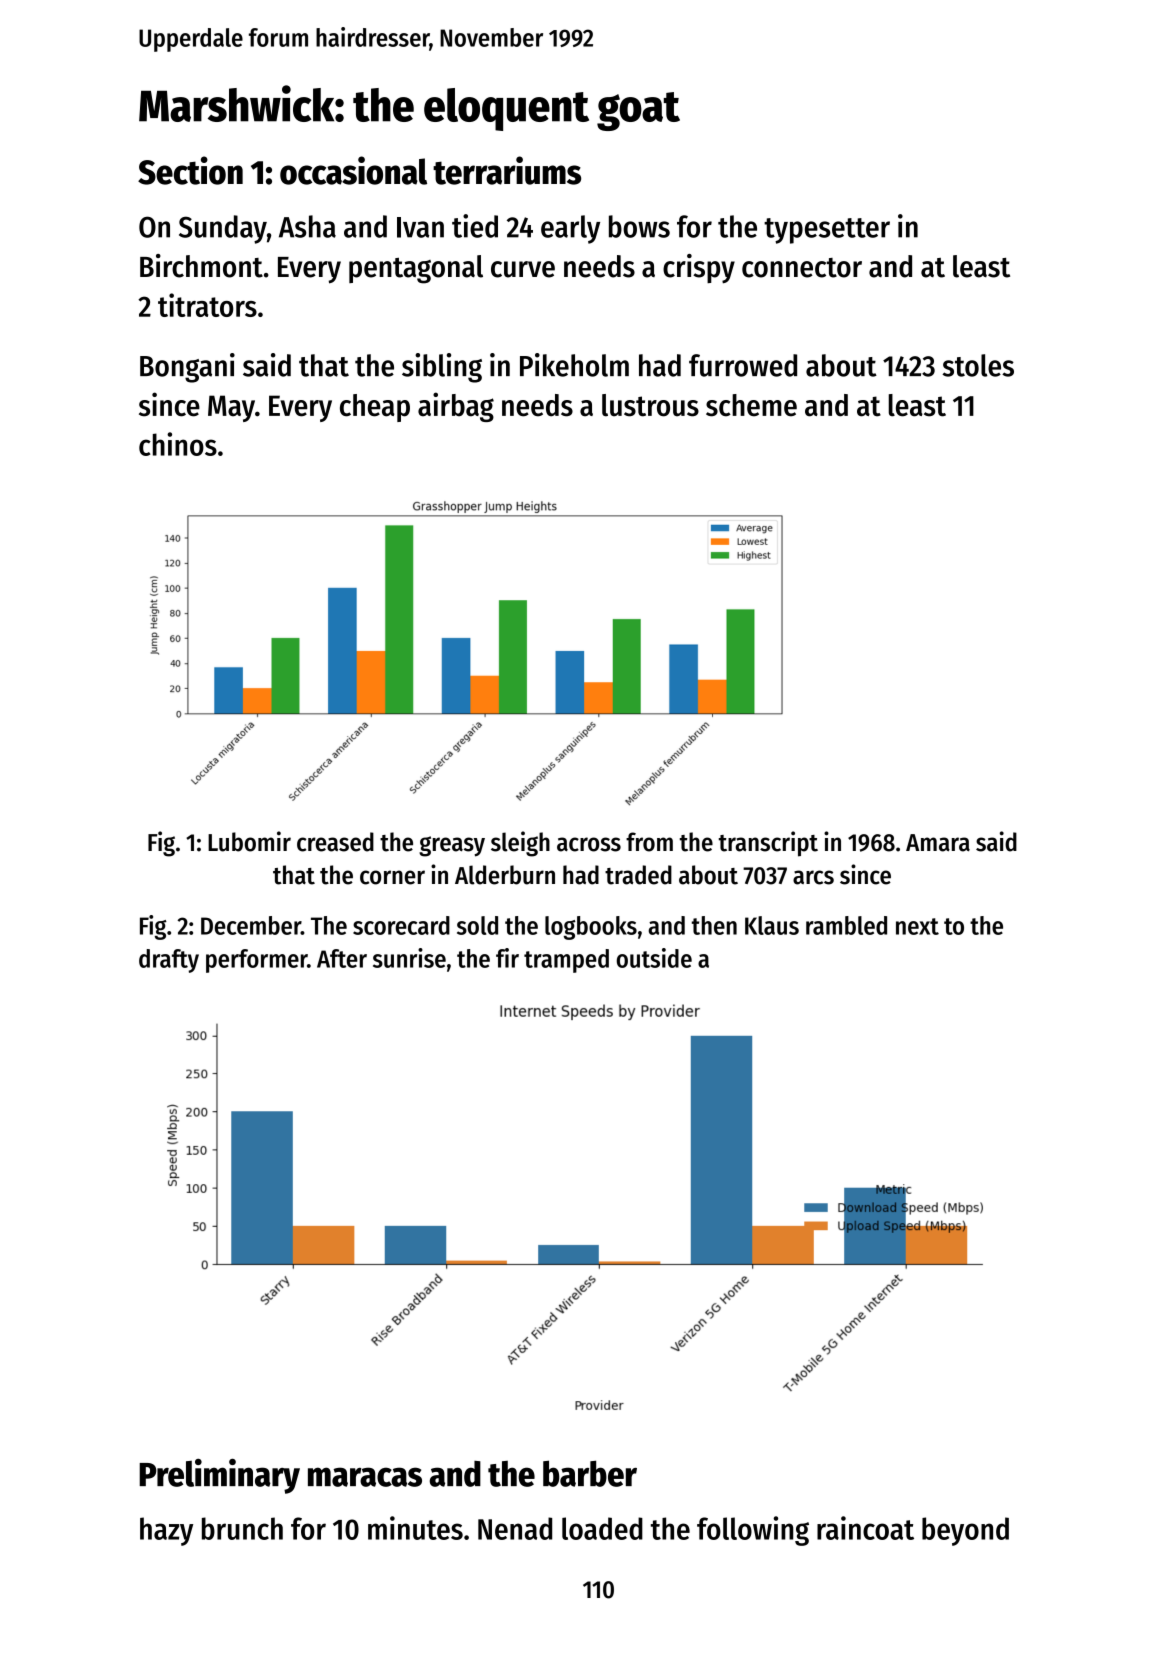 The height and width of the document is (1654, 1165). Describe the element at coordinates (965, 1531) in the document. I see `beyond` at that location.
